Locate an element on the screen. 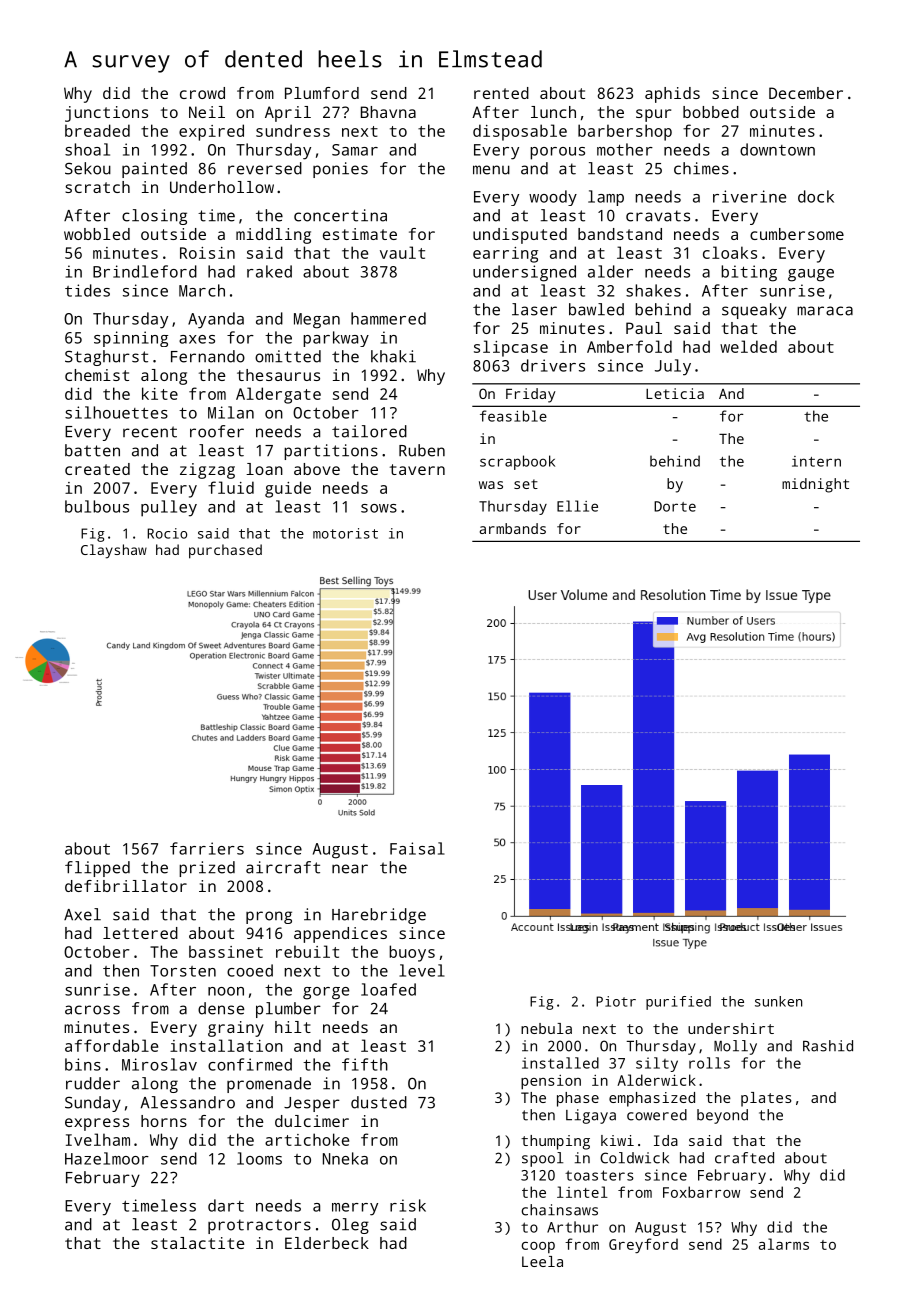 This screenshot has width=924, height=1308. junctions is located at coordinates (106, 114).
